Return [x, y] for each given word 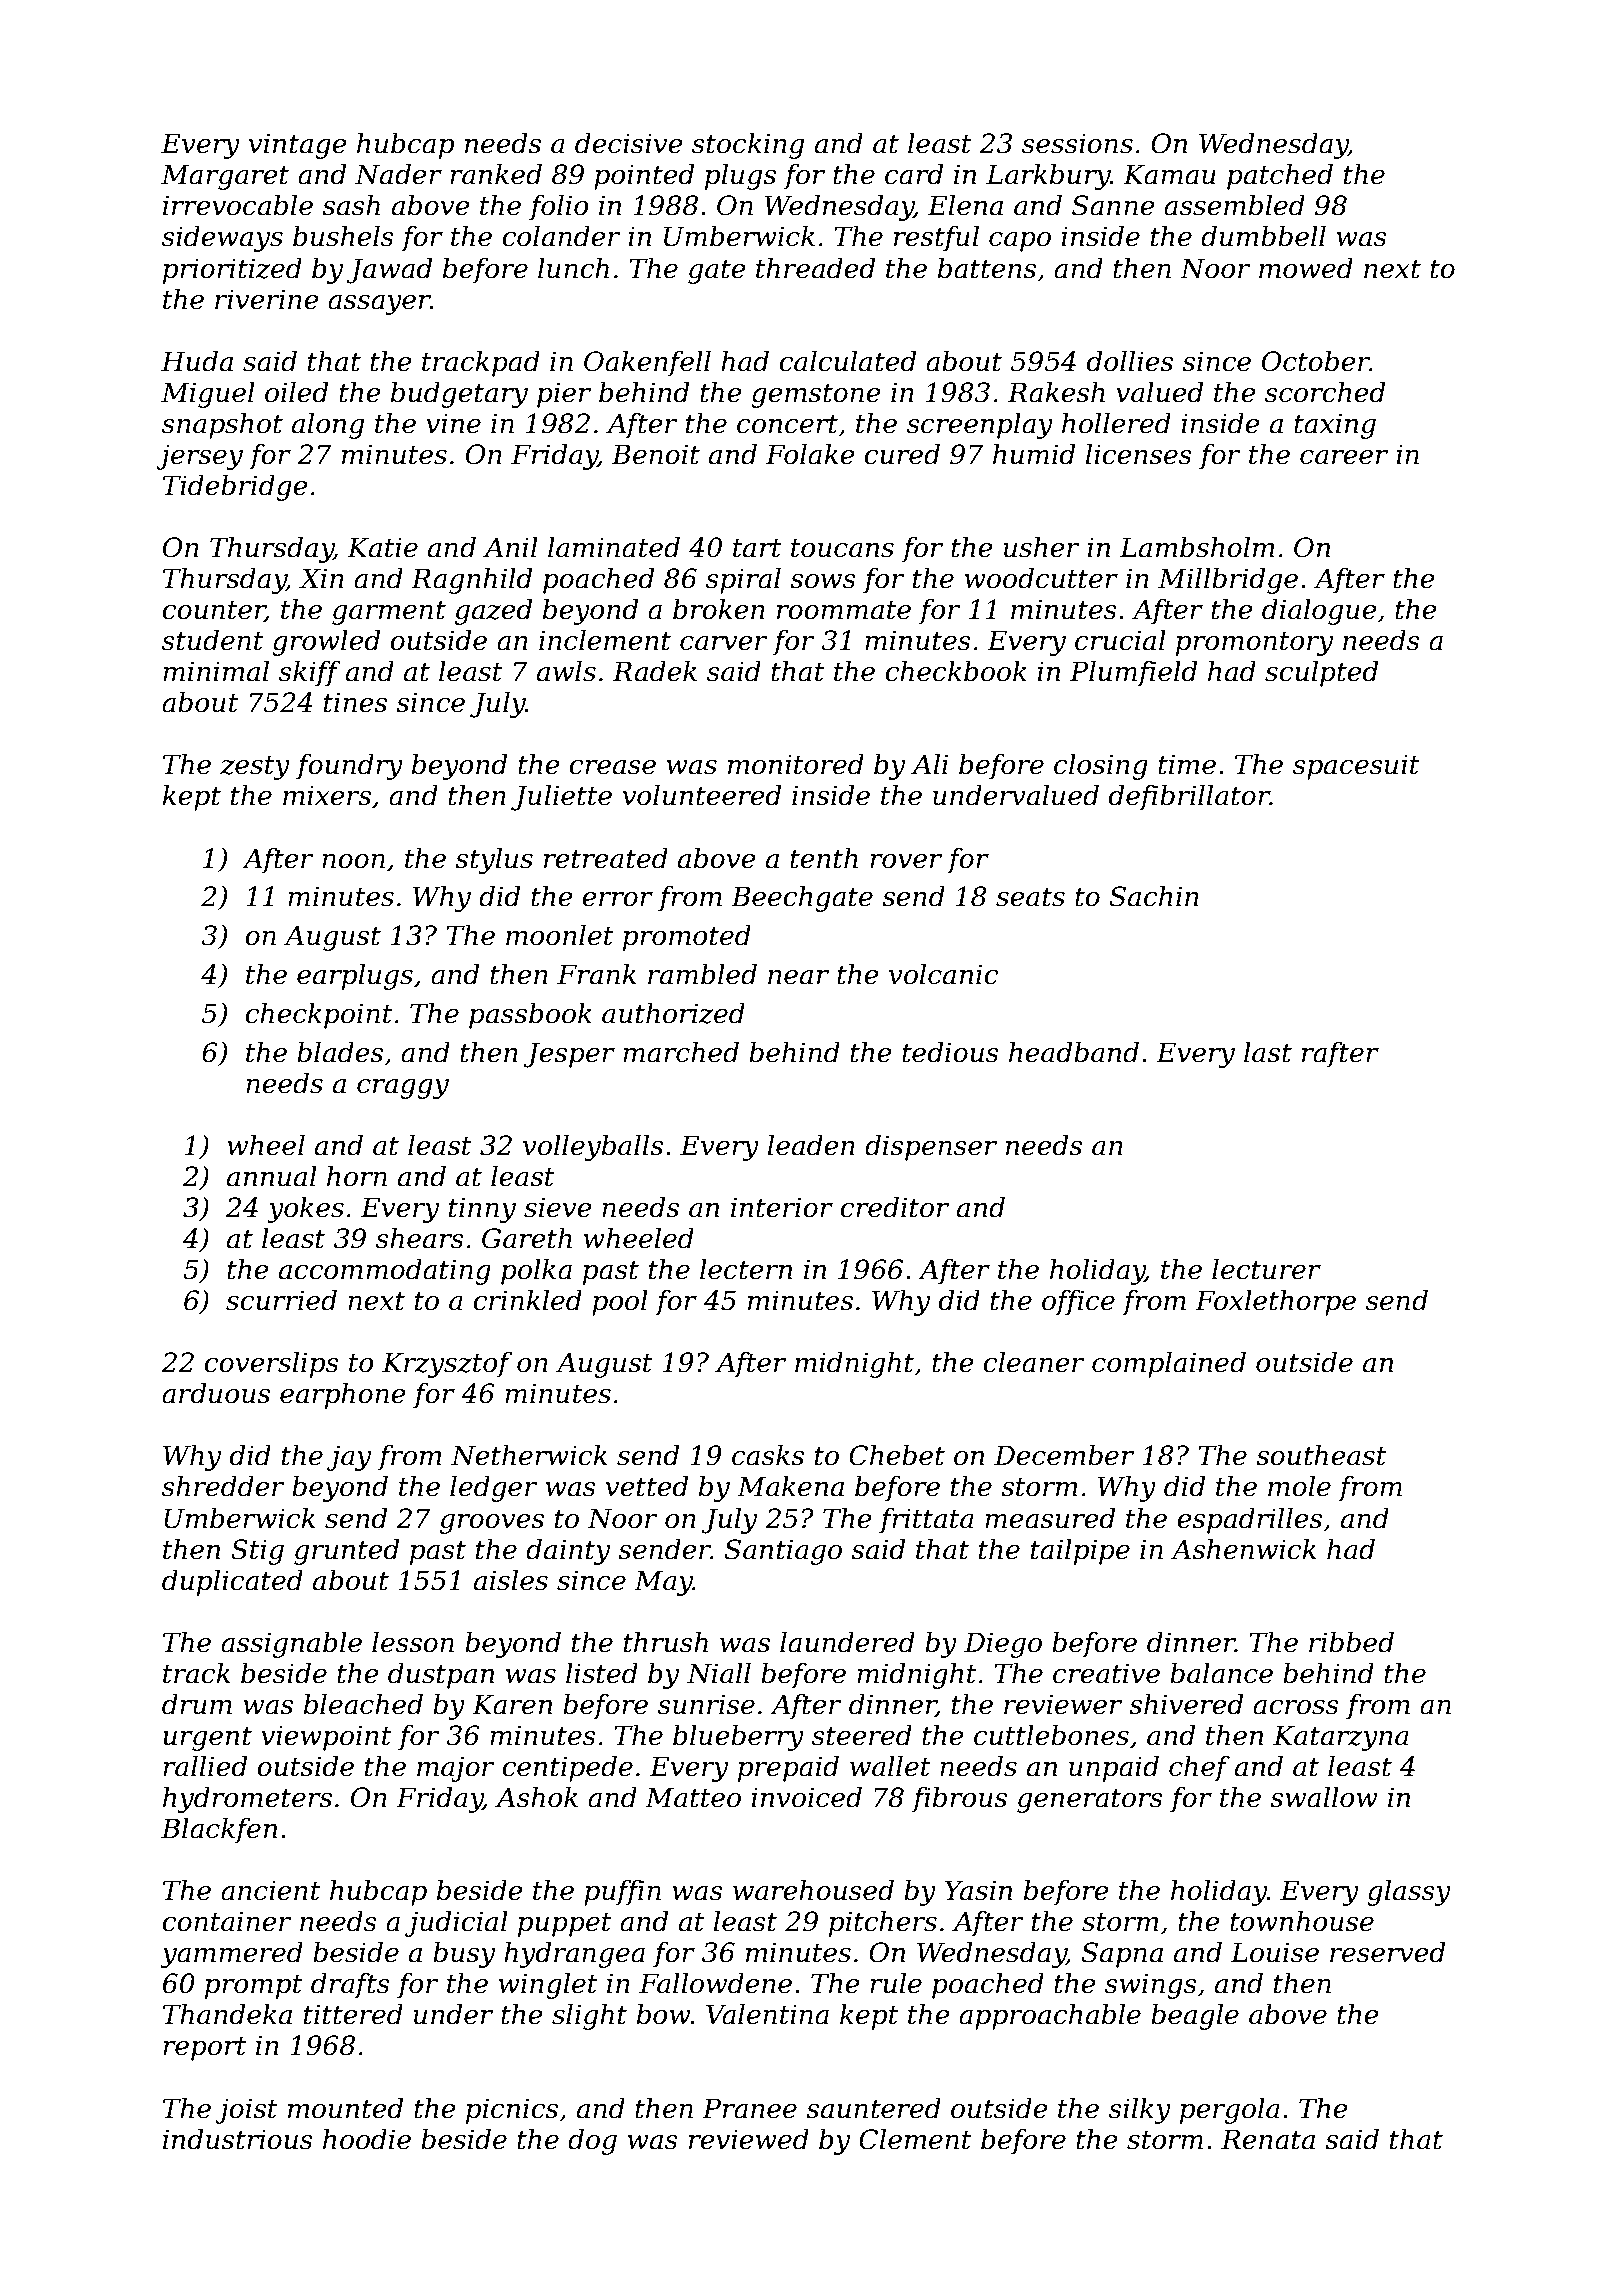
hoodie [367, 2139]
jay [349, 1458]
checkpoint [319, 1016]
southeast [1321, 1455]
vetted [647, 1486]
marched [681, 1052]
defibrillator [1189, 798]
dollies [1130, 361]
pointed [644, 177]
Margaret [225, 177]
